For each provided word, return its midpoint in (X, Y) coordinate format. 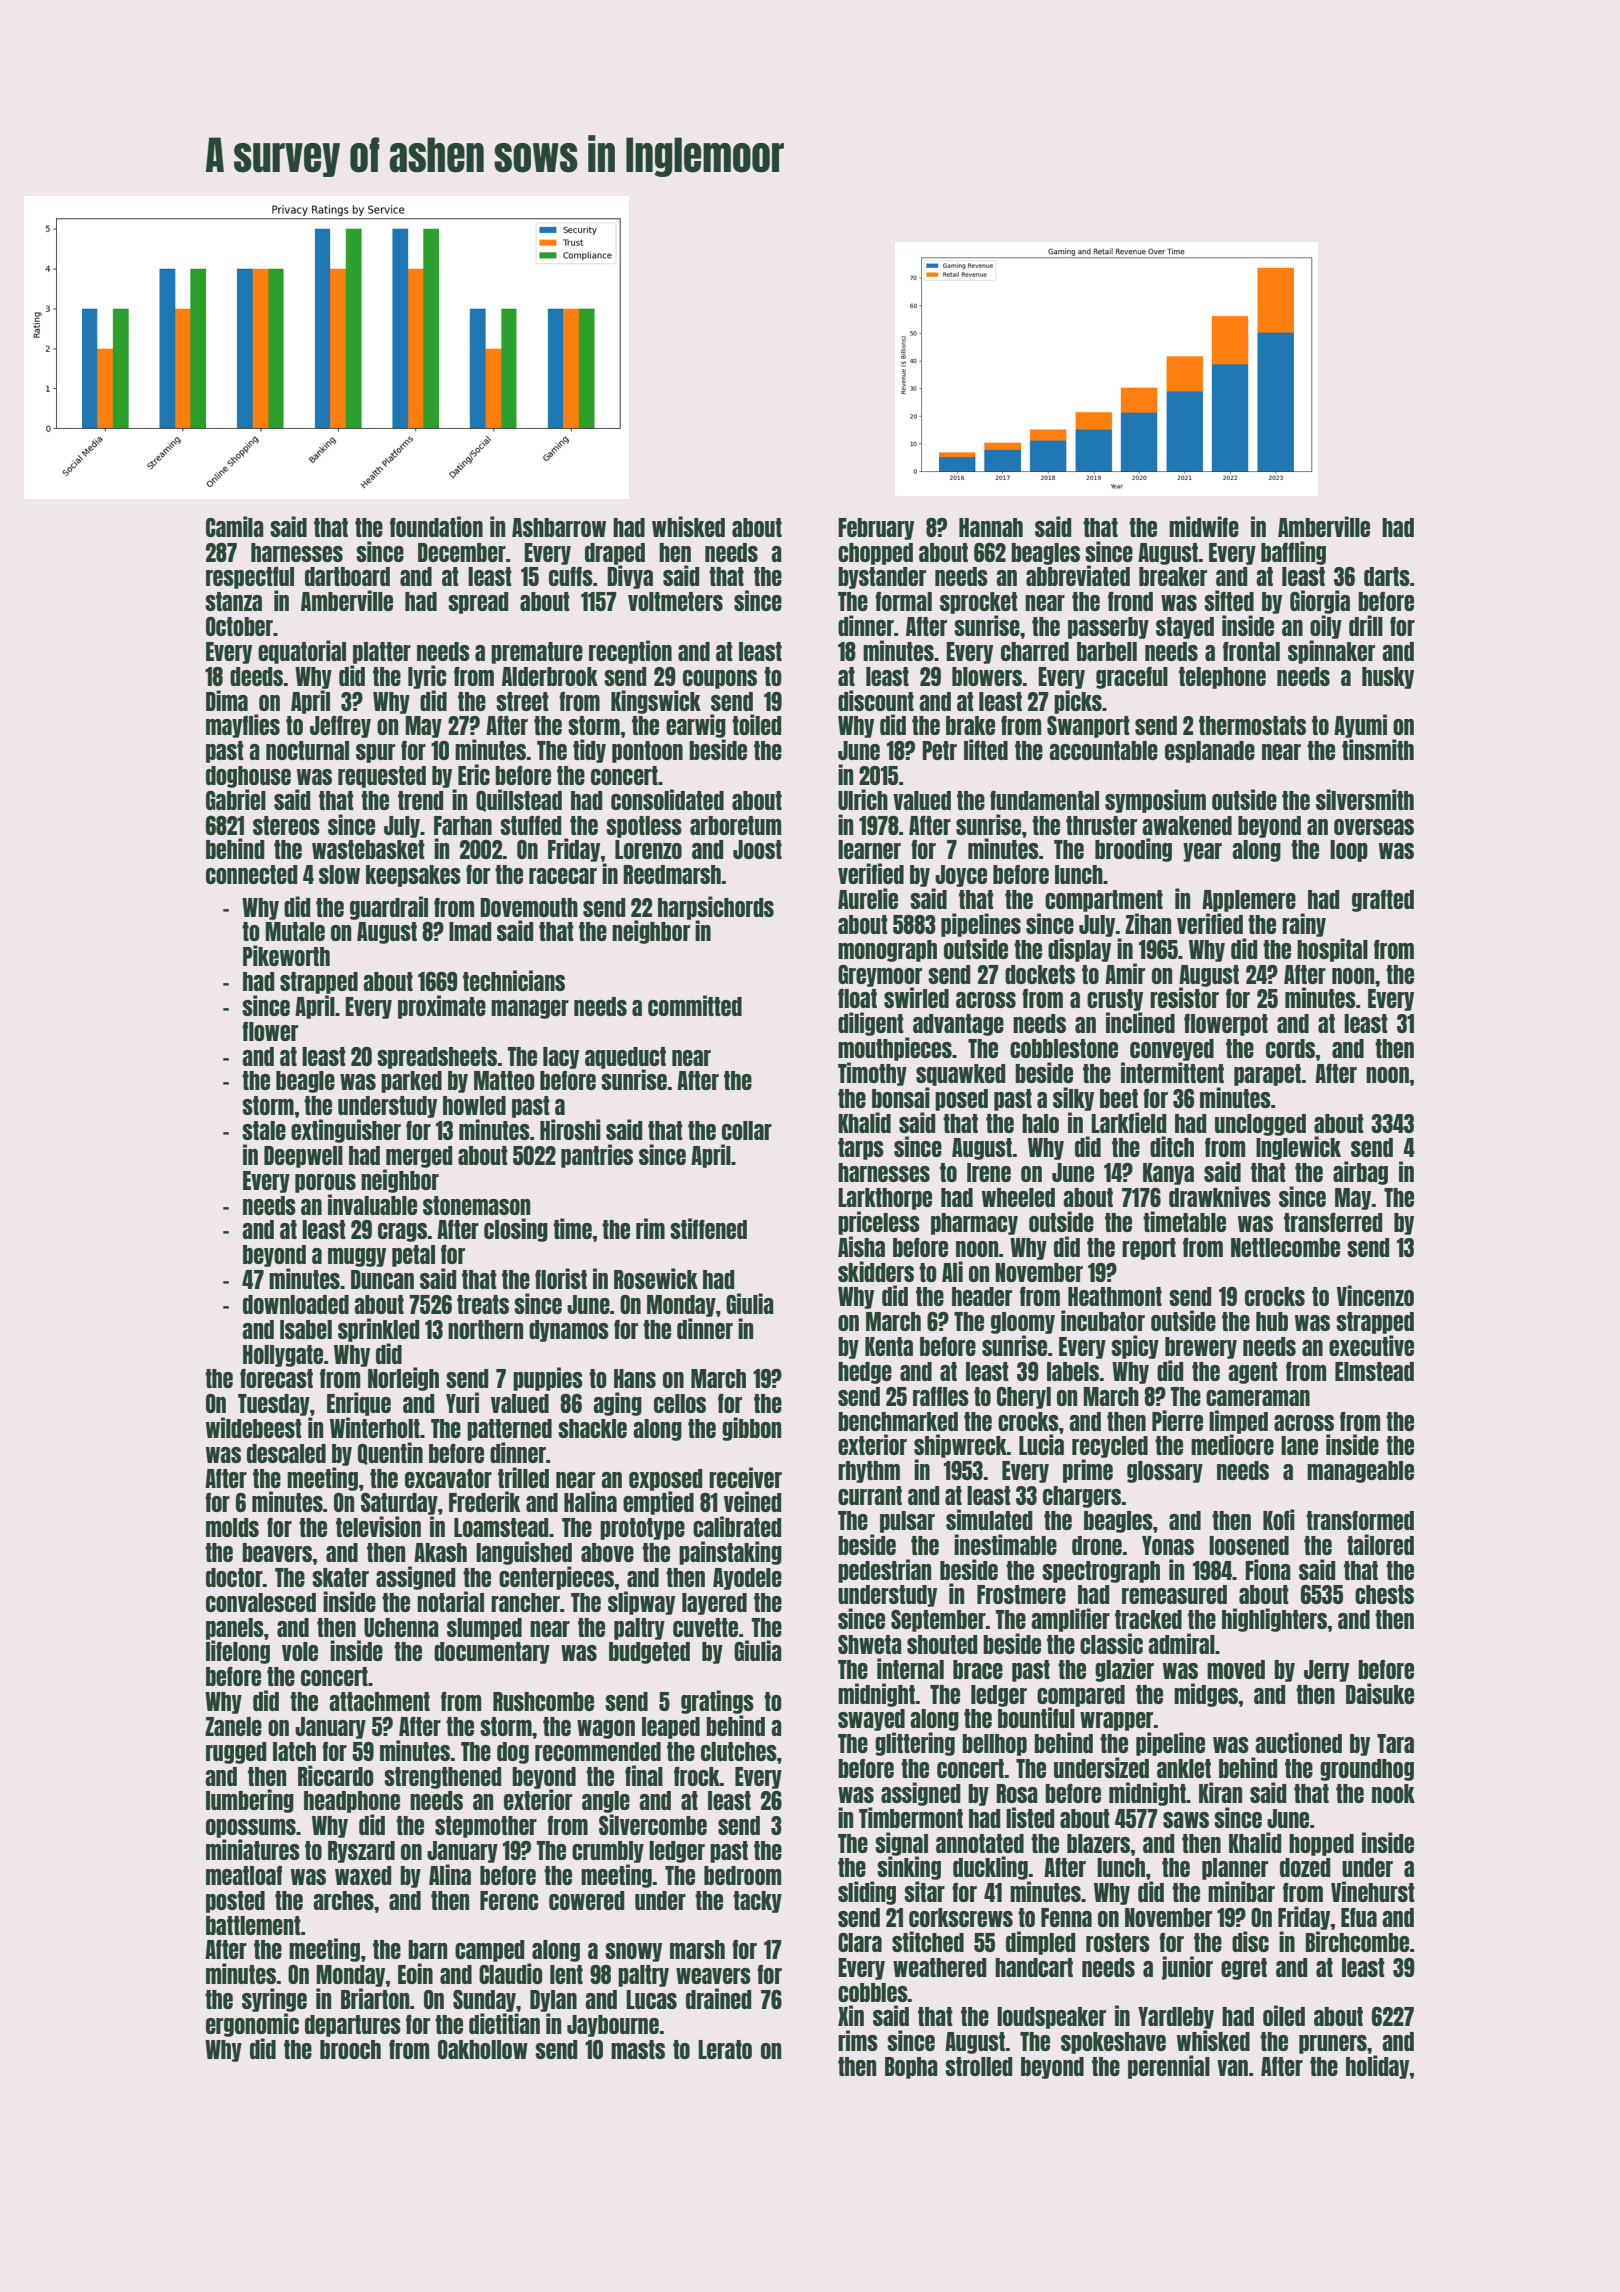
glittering (915, 1744)
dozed (1305, 1867)
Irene (989, 1172)
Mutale (295, 931)
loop (1349, 851)
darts (1387, 576)
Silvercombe (653, 1824)
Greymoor (880, 976)
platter (382, 653)
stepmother (486, 1827)
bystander (882, 578)
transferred (1333, 1222)
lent (566, 1974)
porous (325, 1183)
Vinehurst (1373, 1891)
